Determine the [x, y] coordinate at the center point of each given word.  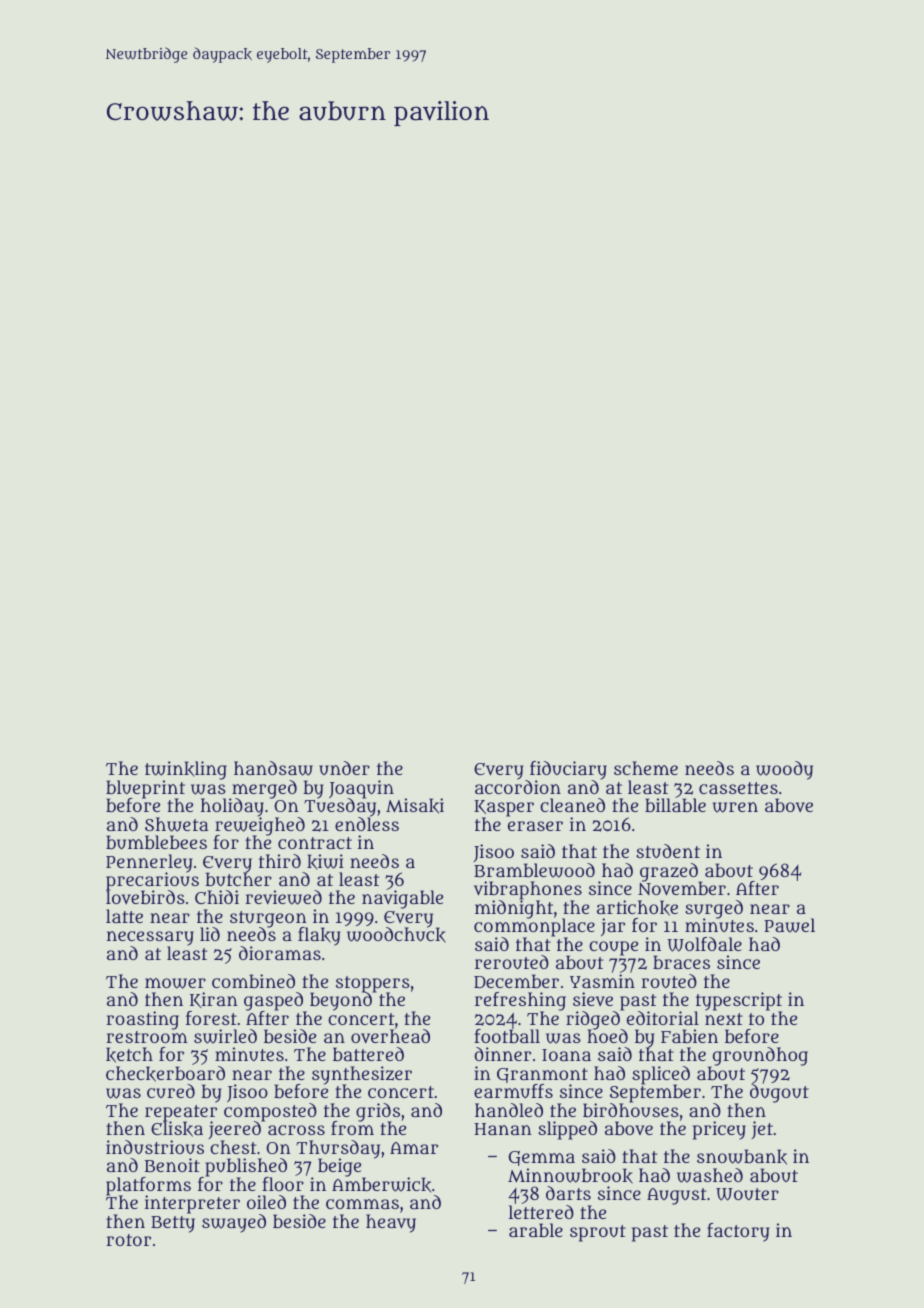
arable [536, 1230]
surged [714, 909]
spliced [661, 1075]
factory [738, 1232]
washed [710, 1175]
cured [171, 1091]
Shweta [176, 824]
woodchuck [396, 935]
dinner [502, 1054]
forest [211, 1018]
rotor [128, 1240]
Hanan [503, 1129]
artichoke [637, 908]
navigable [402, 900]
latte [124, 916]
